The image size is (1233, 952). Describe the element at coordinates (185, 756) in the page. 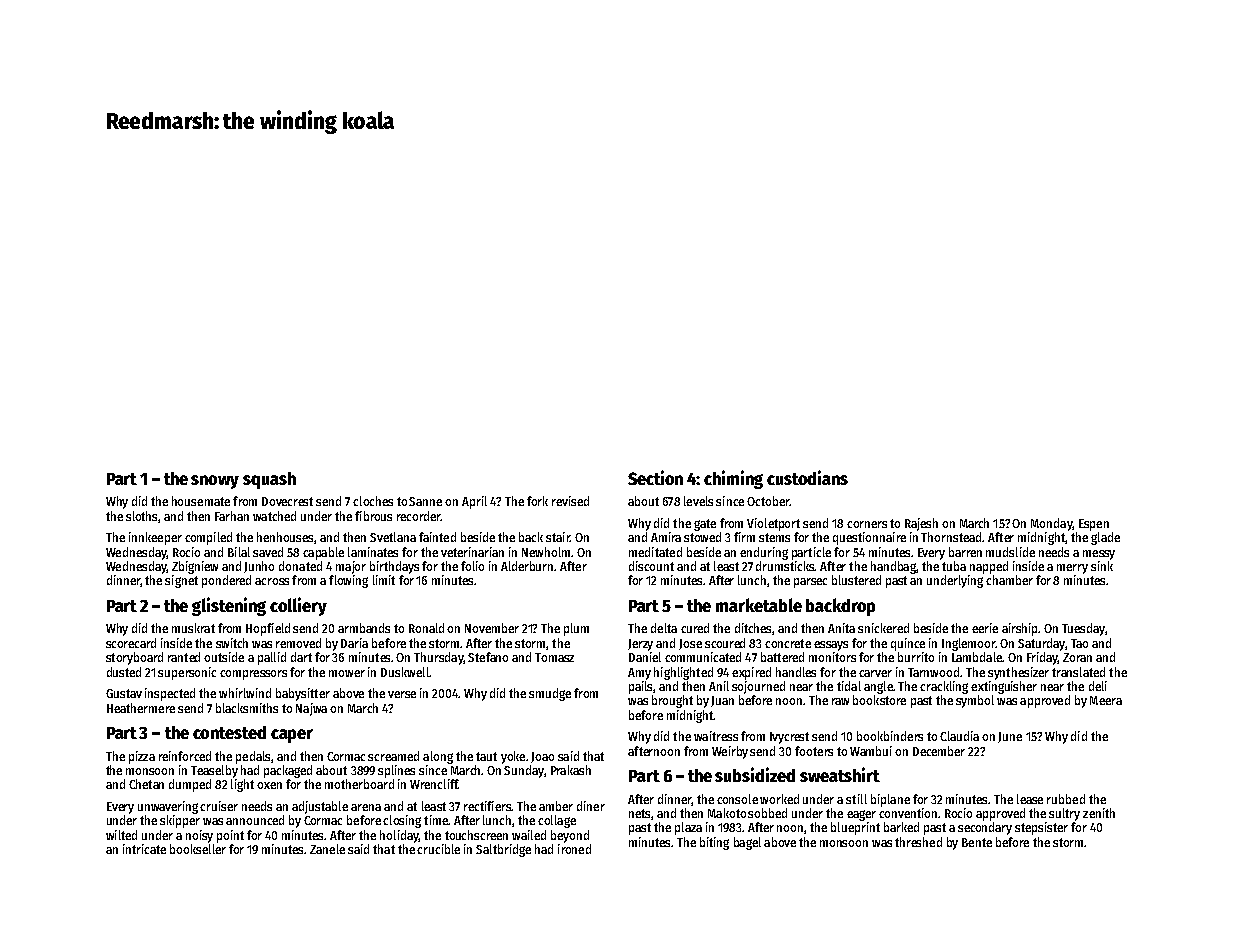

I see `reinforced` at that location.
